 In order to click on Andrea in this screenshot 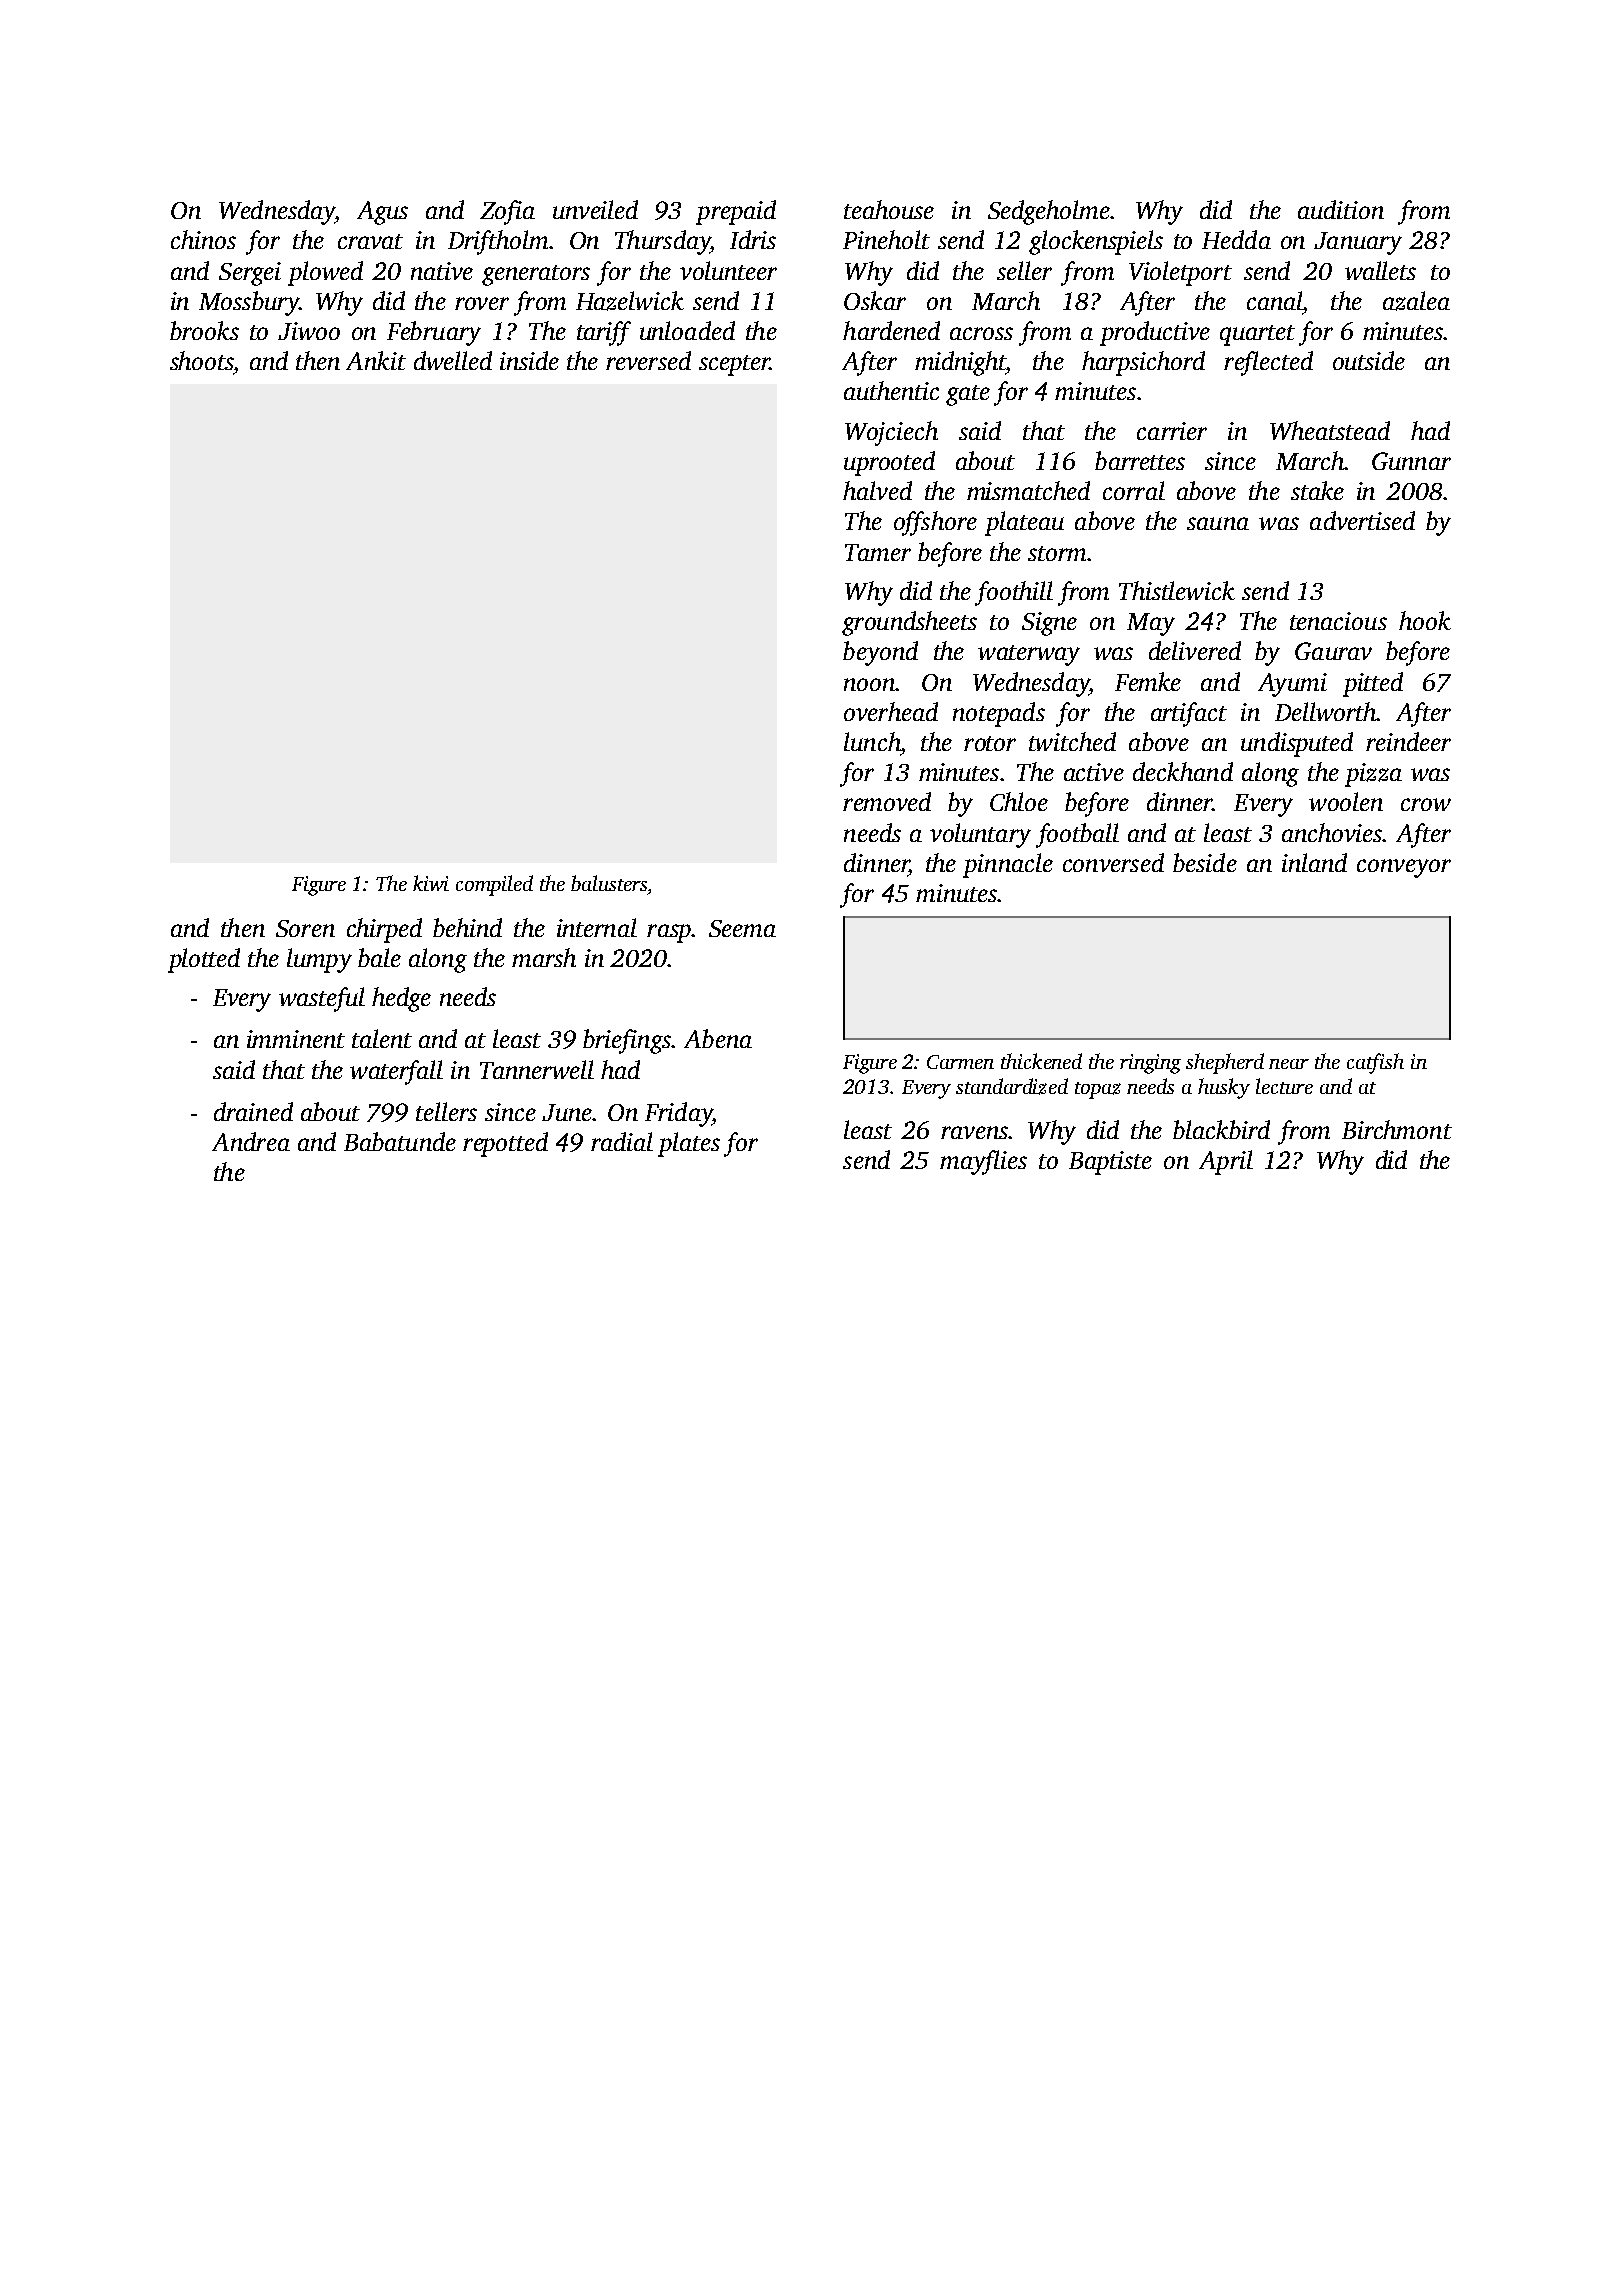, I will do `click(251, 1141)`.
